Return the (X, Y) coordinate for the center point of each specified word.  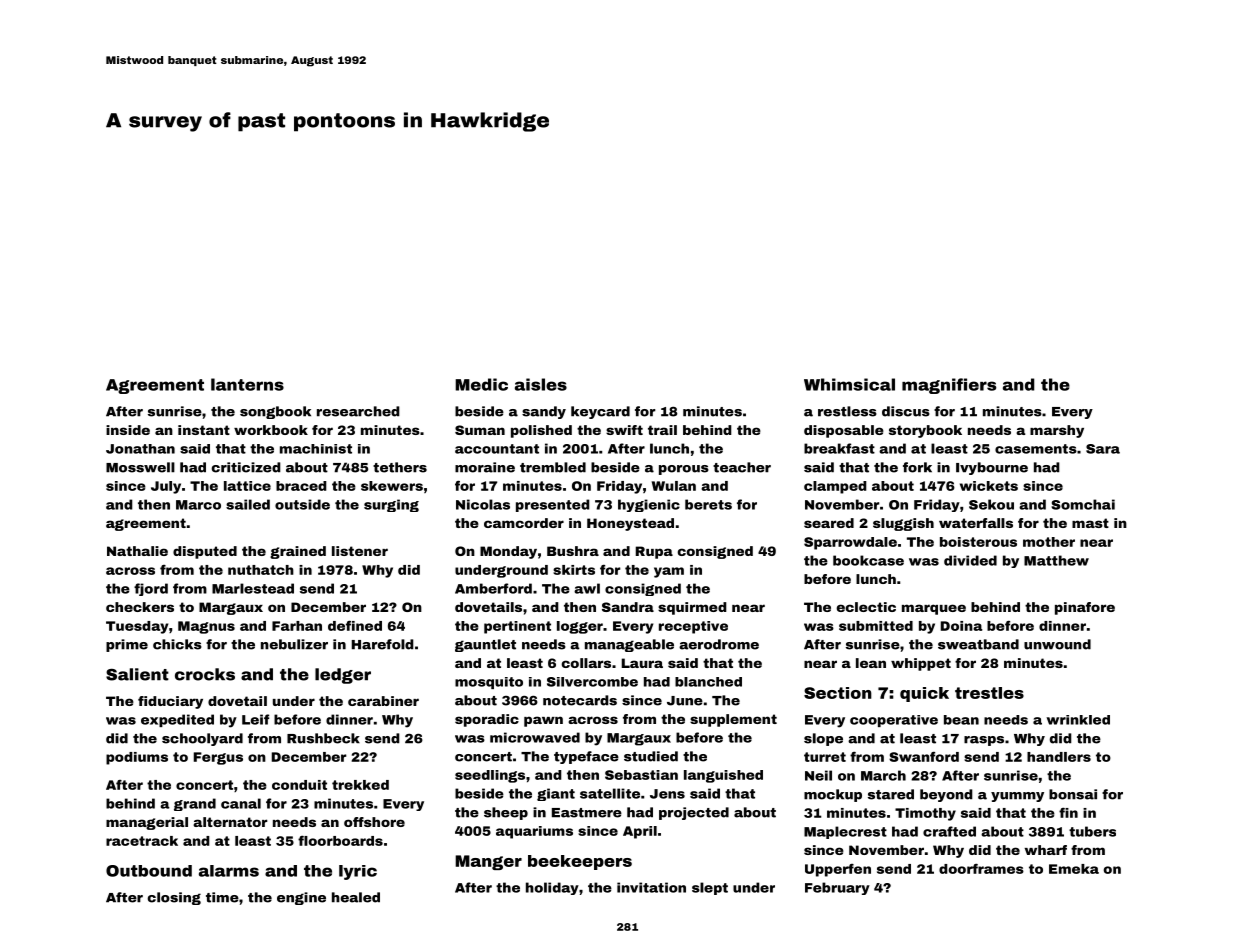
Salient (137, 674)
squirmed (692, 608)
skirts (574, 570)
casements (1036, 449)
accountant (497, 449)
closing (174, 898)
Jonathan (140, 449)
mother (1049, 542)
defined (355, 625)
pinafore (1085, 608)
